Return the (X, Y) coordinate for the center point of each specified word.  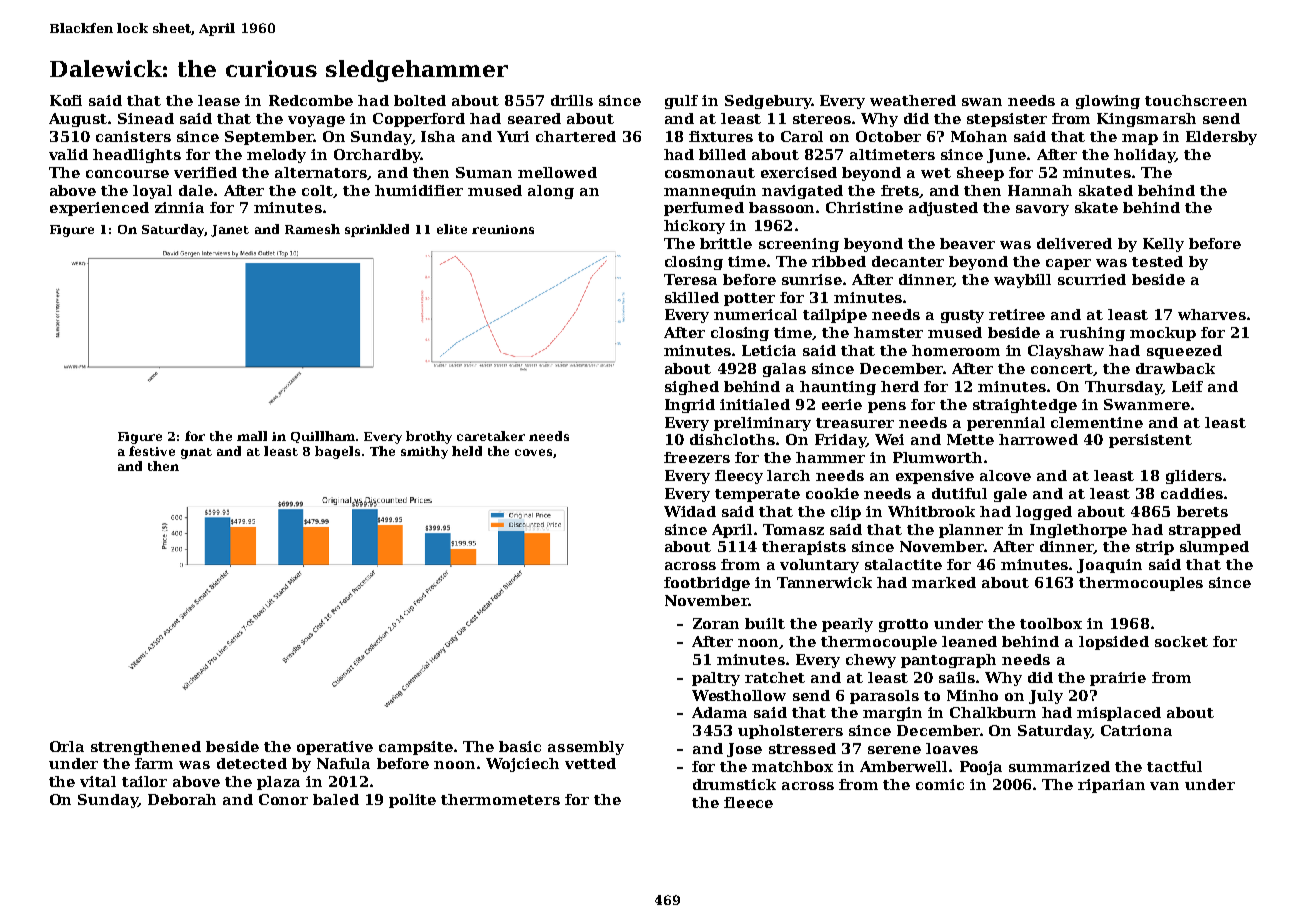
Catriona (1136, 730)
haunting (838, 388)
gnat (196, 453)
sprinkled (377, 230)
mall (252, 436)
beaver (967, 243)
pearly (847, 625)
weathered (913, 100)
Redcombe (311, 100)
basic (520, 746)
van (1164, 786)
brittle (726, 243)
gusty (962, 316)
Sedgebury (768, 102)
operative (335, 748)
